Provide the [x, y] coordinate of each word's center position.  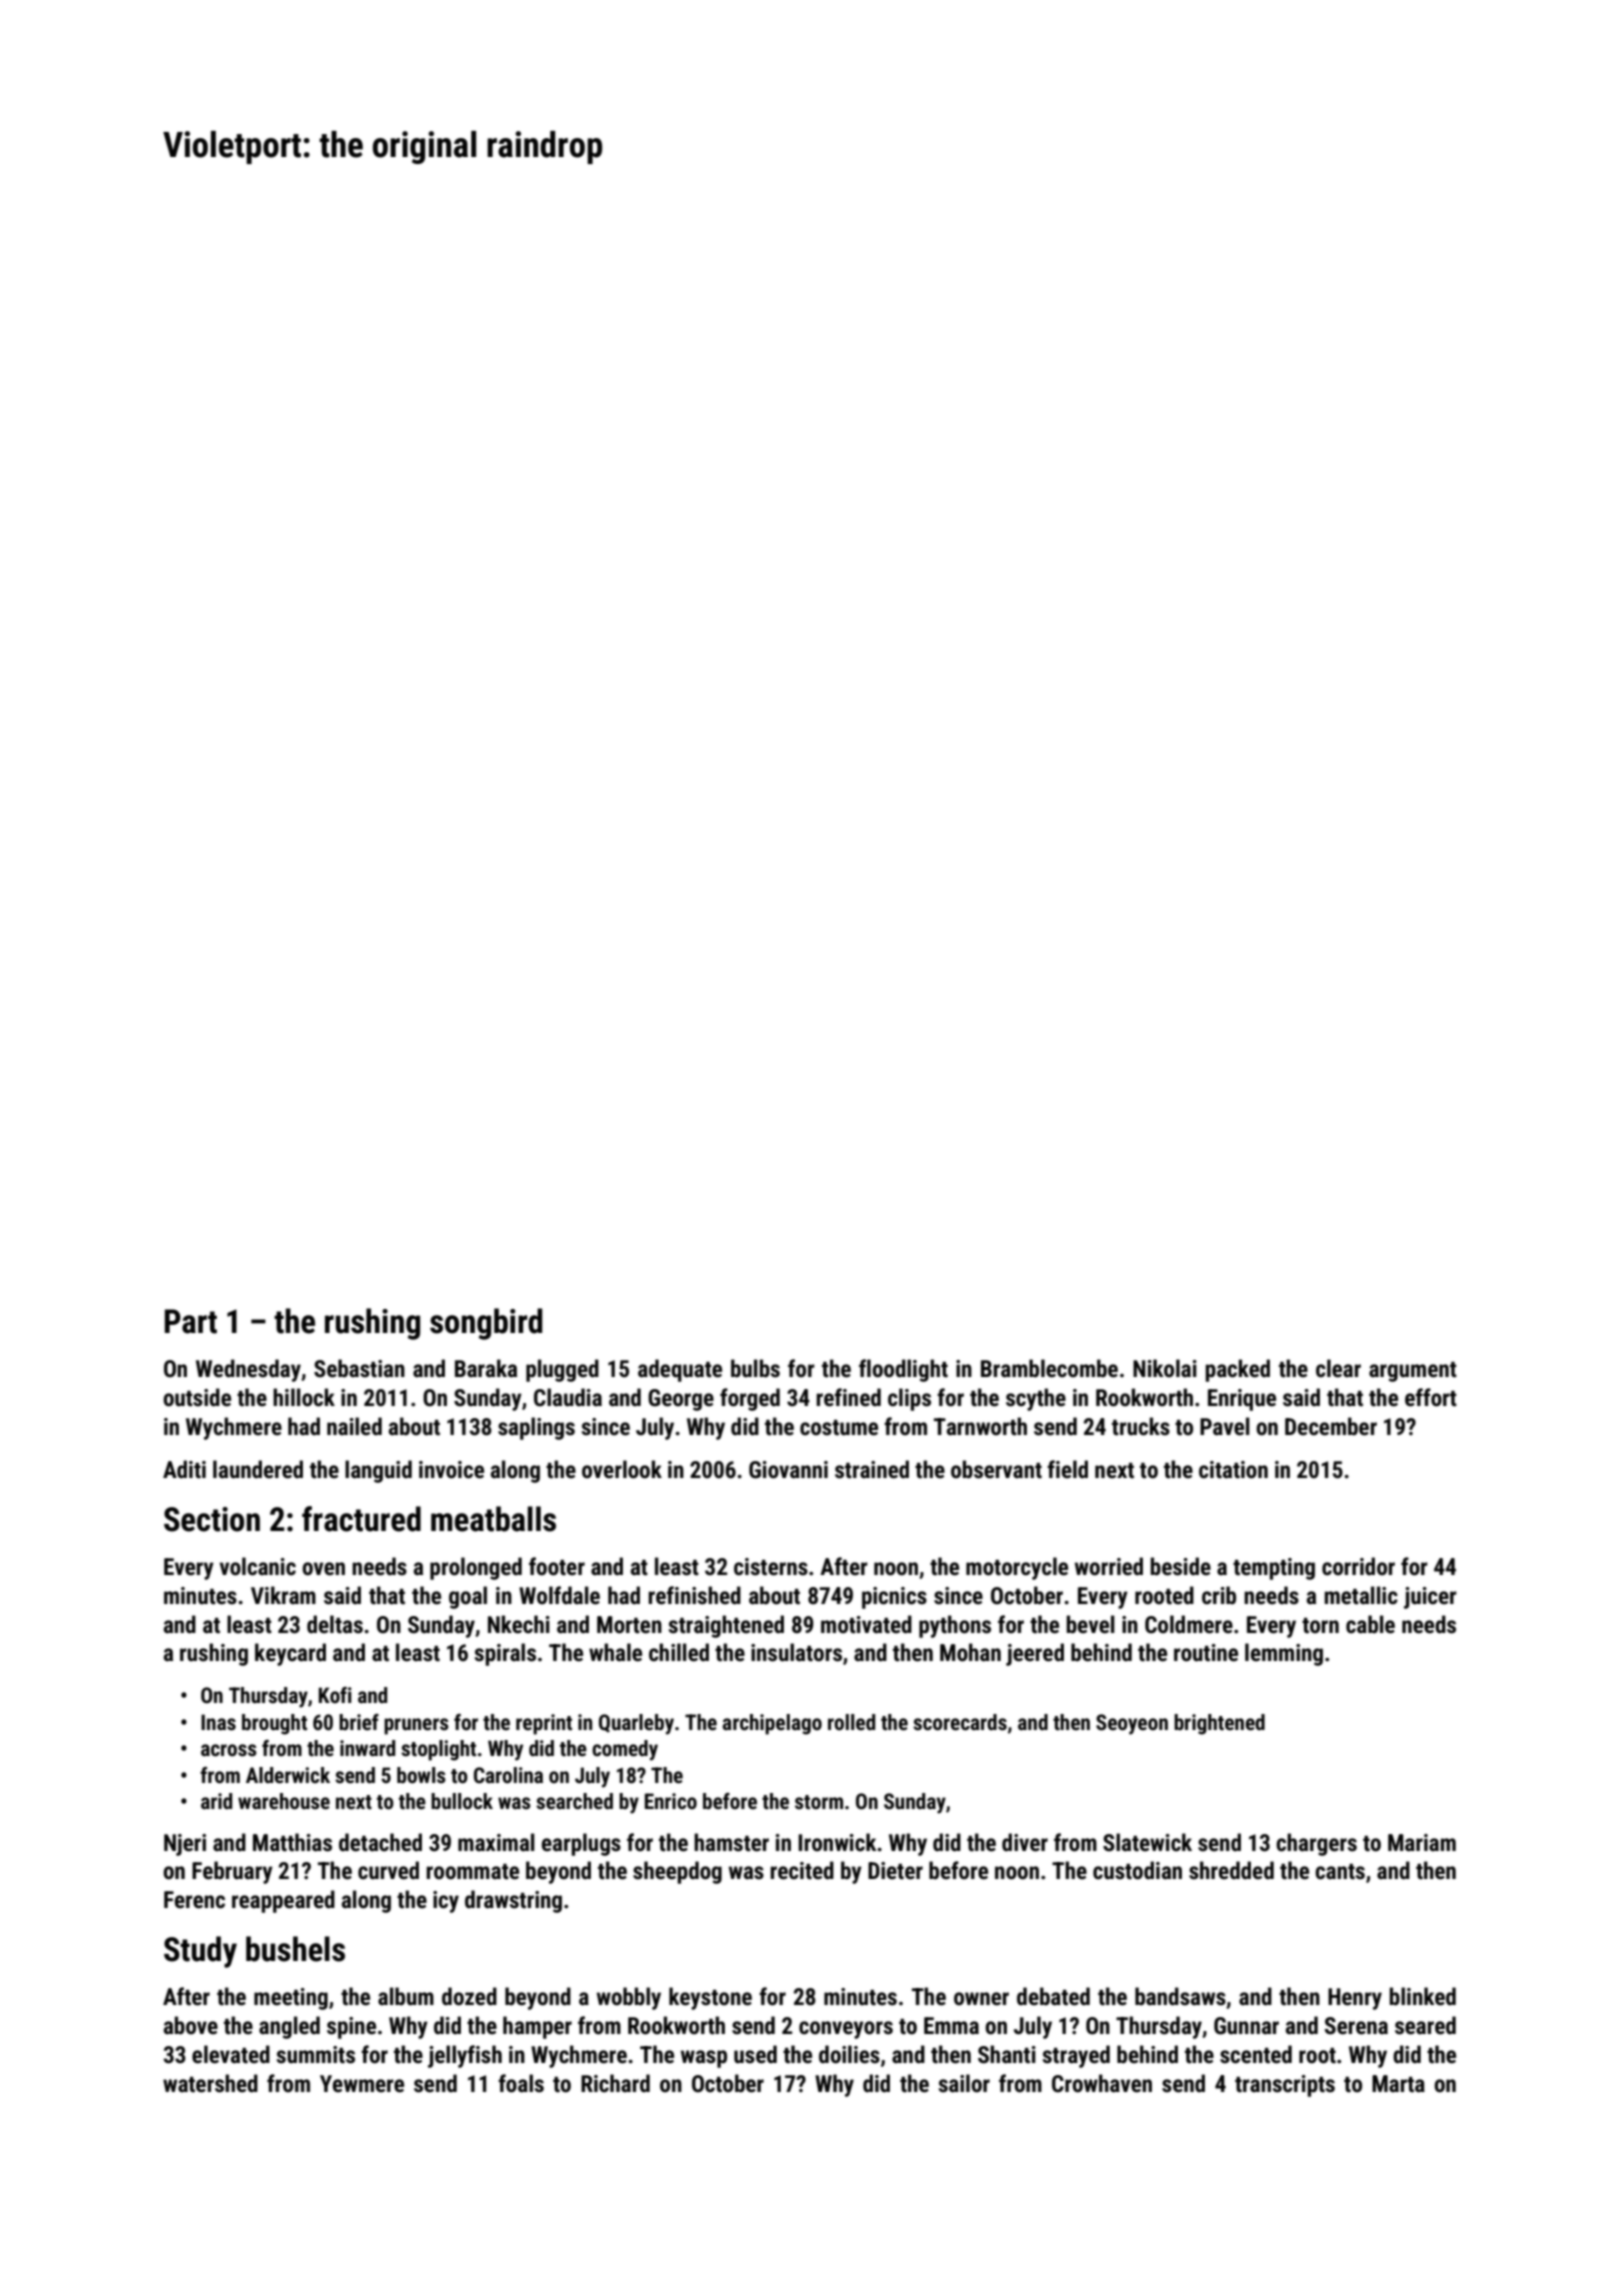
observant [996, 1469]
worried [1109, 1566]
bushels [295, 1949]
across [229, 1750]
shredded [1231, 1870]
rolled [851, 1722]
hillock [304, 1397]
